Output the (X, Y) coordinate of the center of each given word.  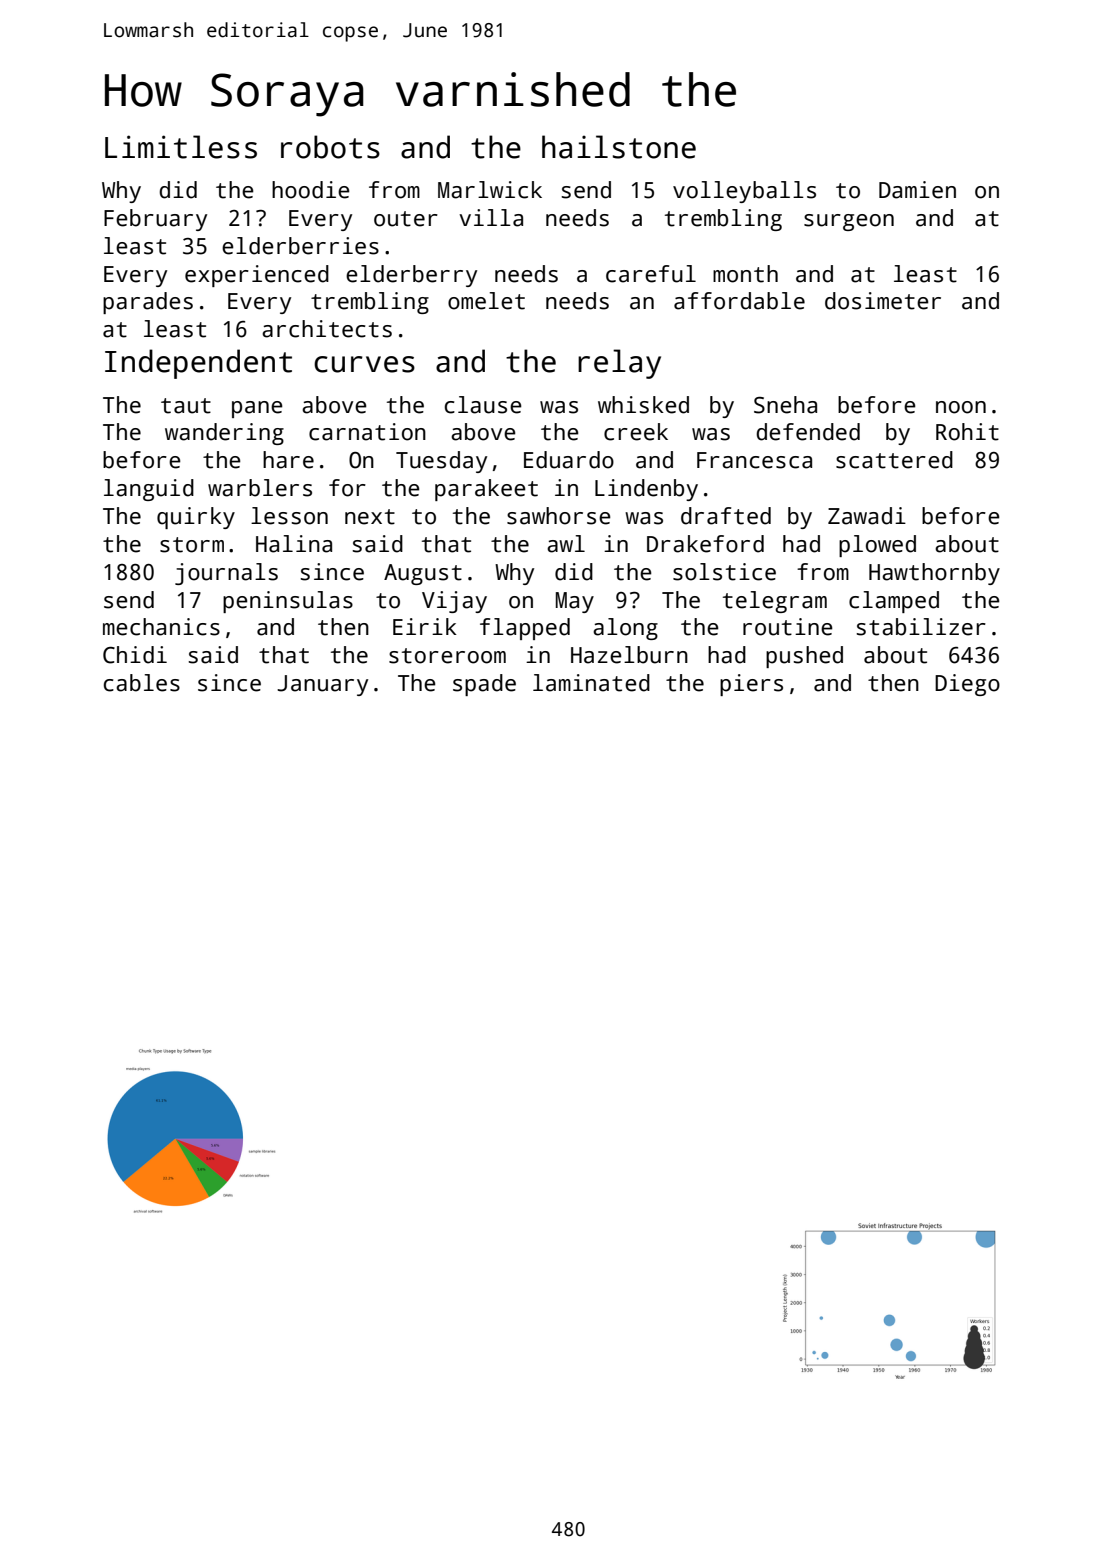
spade (484, 685)
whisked (643, 405)
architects (327, 329)
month (745, 274)
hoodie (311, 190)
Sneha (785, 405)
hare (288, 460)
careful (651, 274)
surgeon (849, 222)
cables (142, 683)
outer (406, 219)
